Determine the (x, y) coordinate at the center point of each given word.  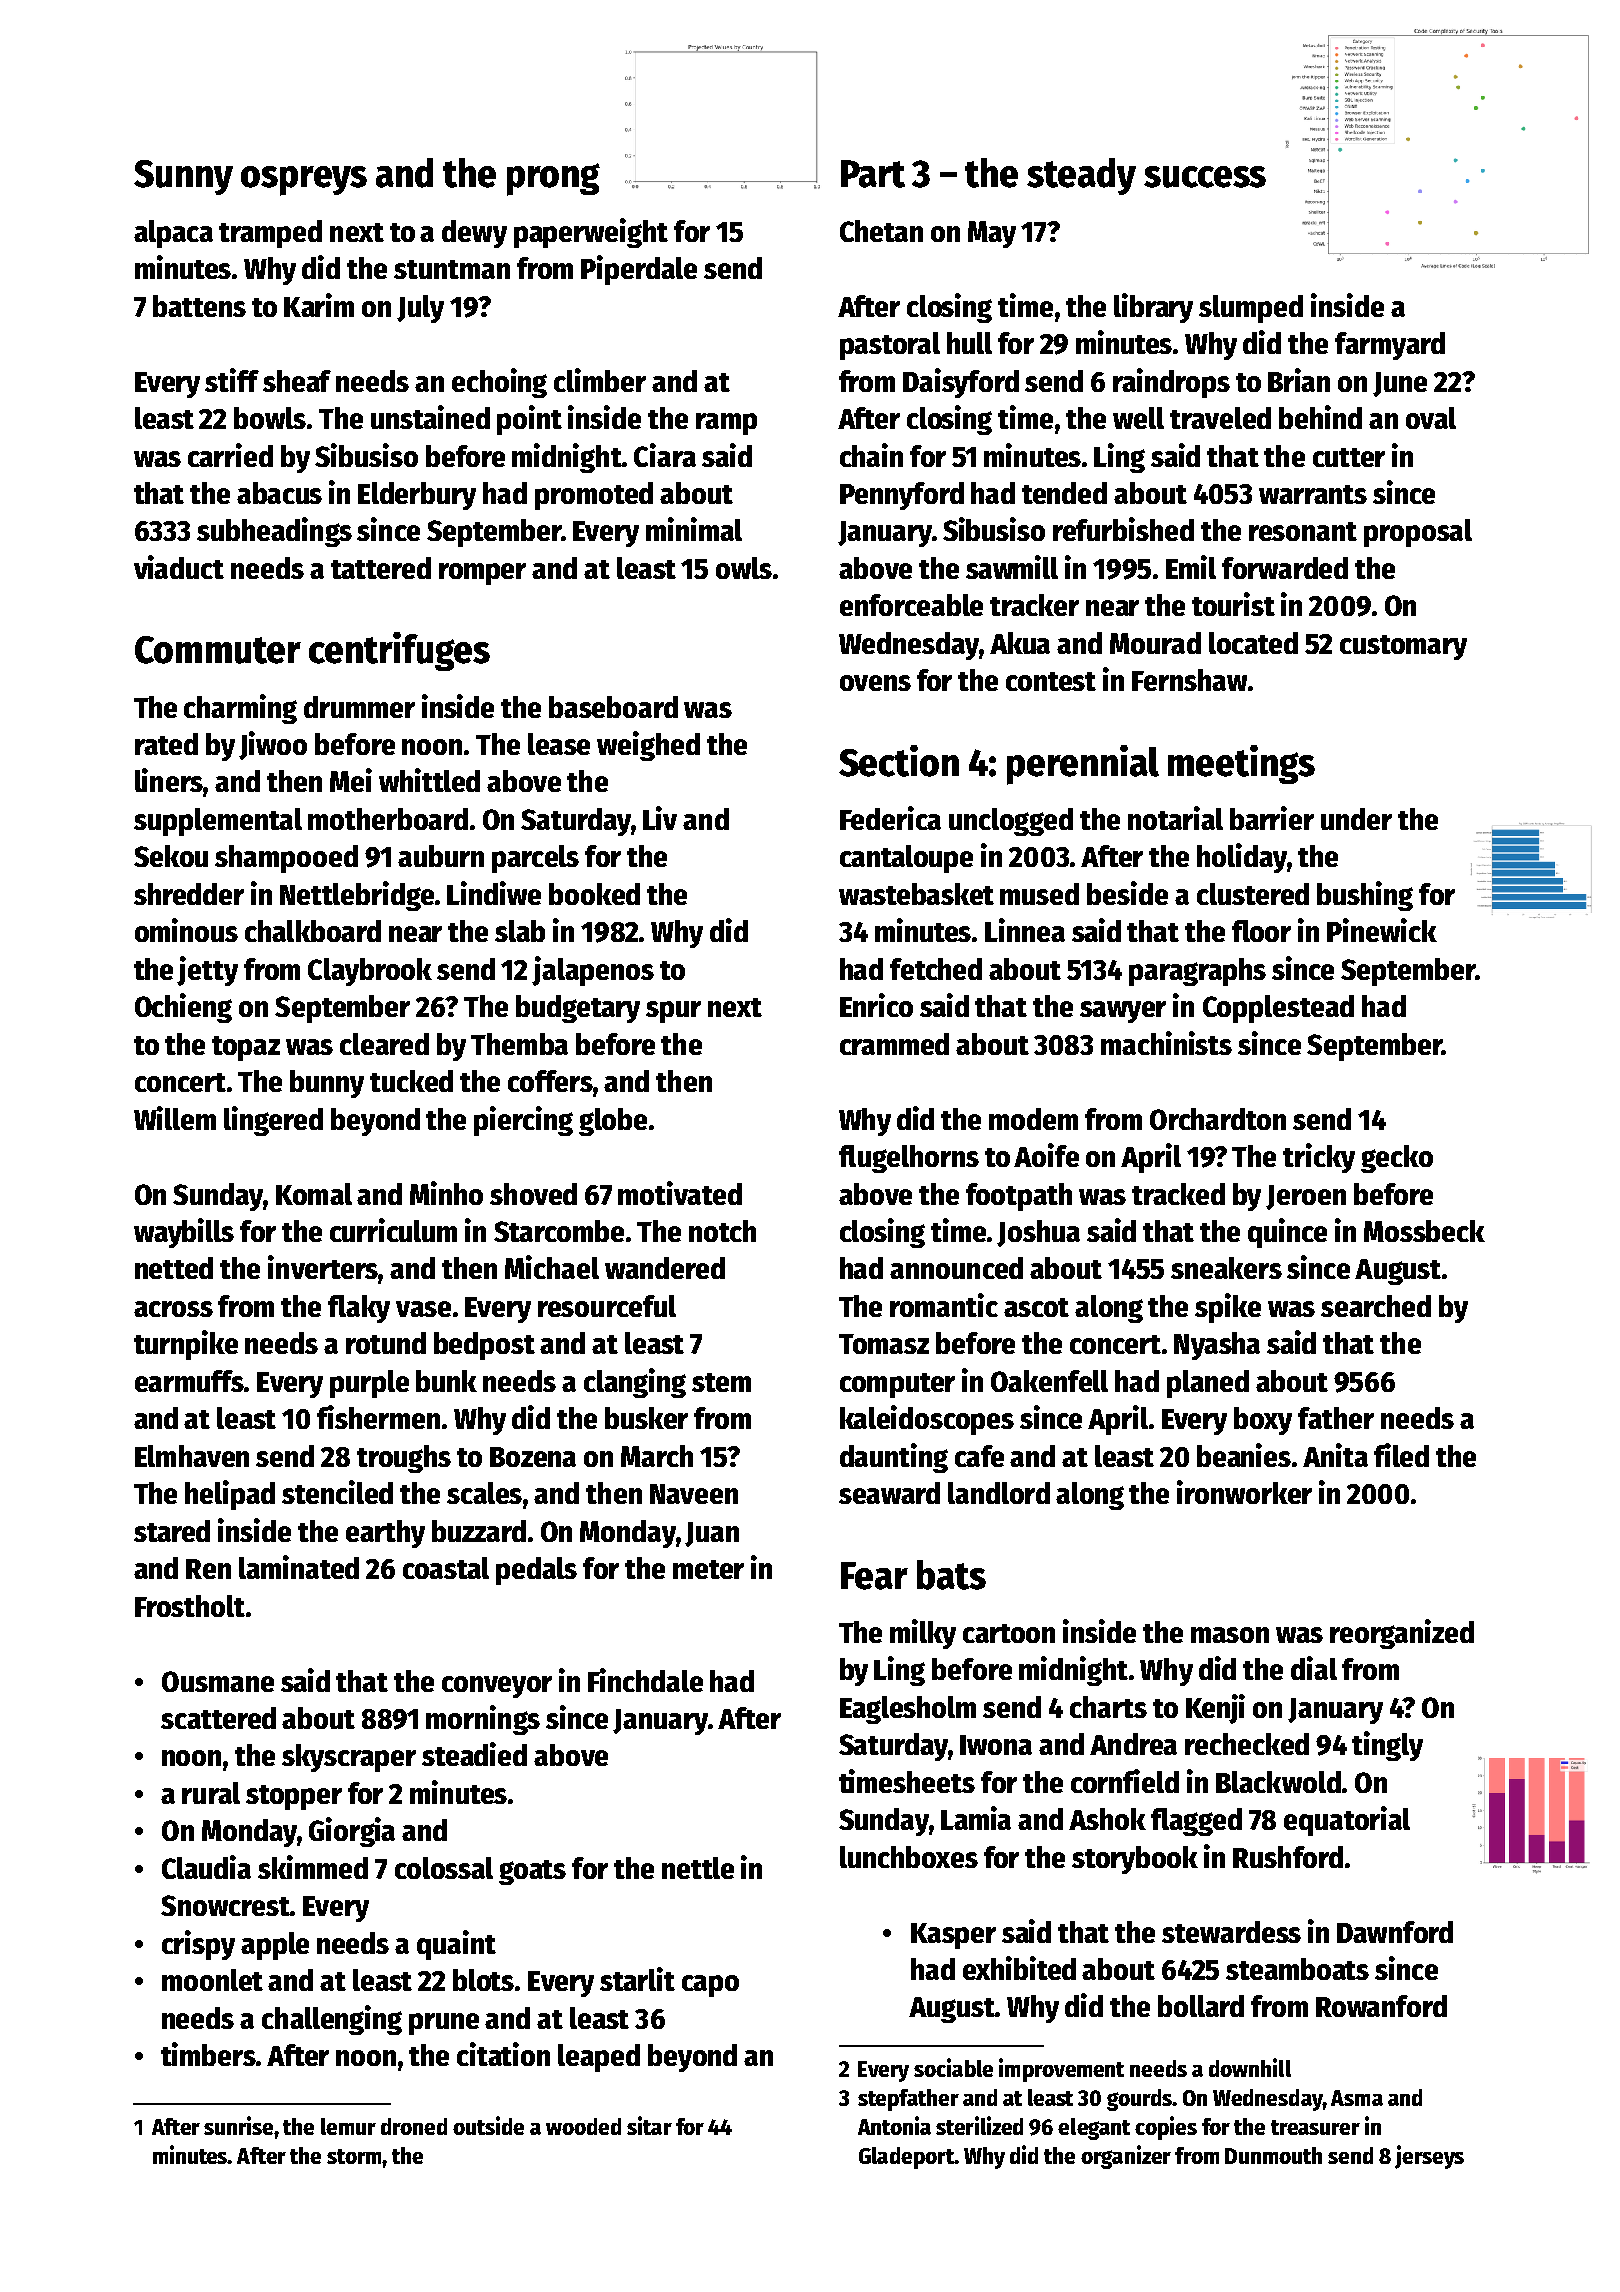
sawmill (1012, 567)
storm (354, 2156)
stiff (232, 380)
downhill (1250, 2067)
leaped (599, 2058)
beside (1127, 893)
